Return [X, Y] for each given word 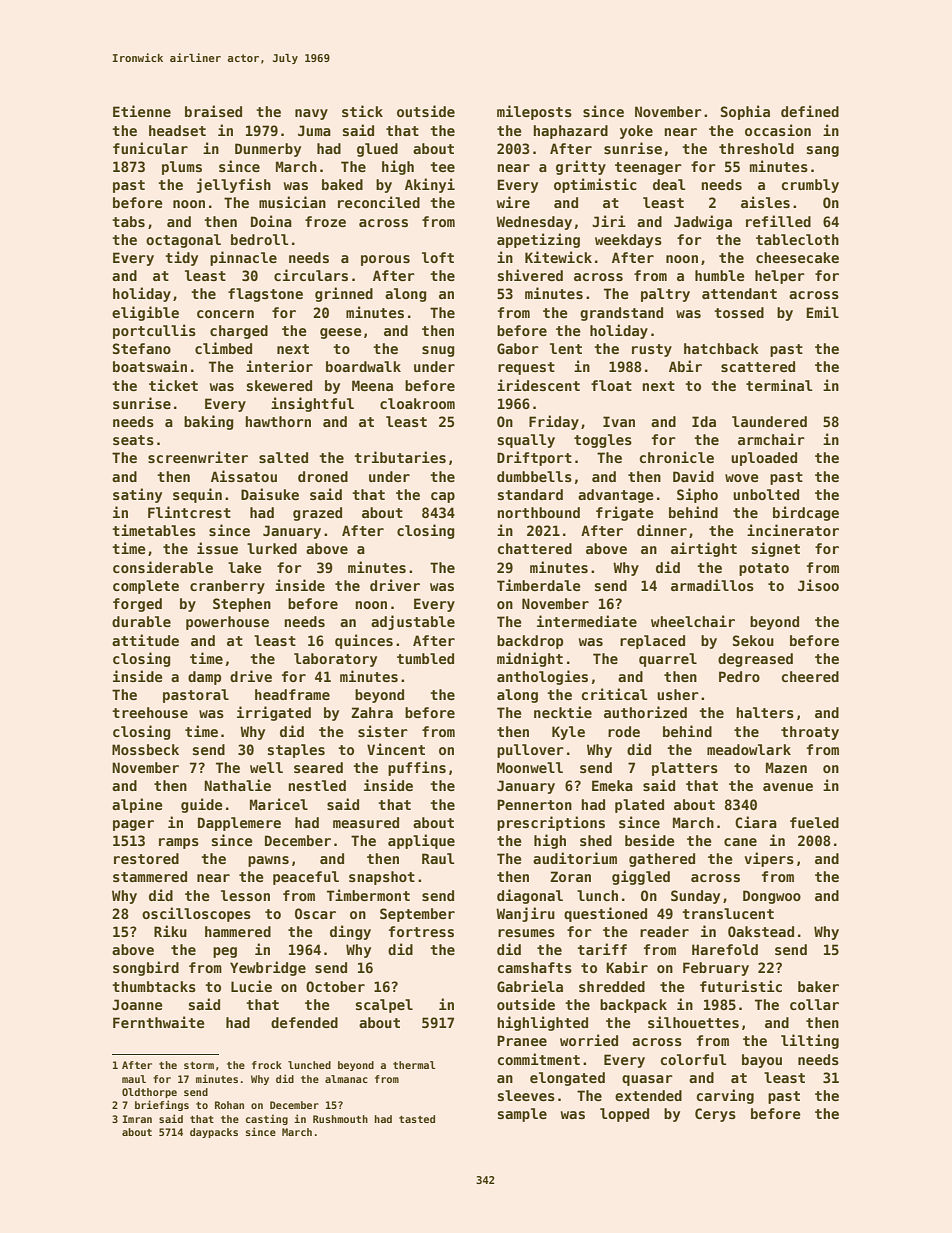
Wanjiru [525, 914]
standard [530, 494]
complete [146, 587]
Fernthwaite [159, 1022]
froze [325, 221]
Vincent [396, 749]
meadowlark [749, 749]
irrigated [274, 713]
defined [810, 111]
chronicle [676, 457]
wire [513, 202]
